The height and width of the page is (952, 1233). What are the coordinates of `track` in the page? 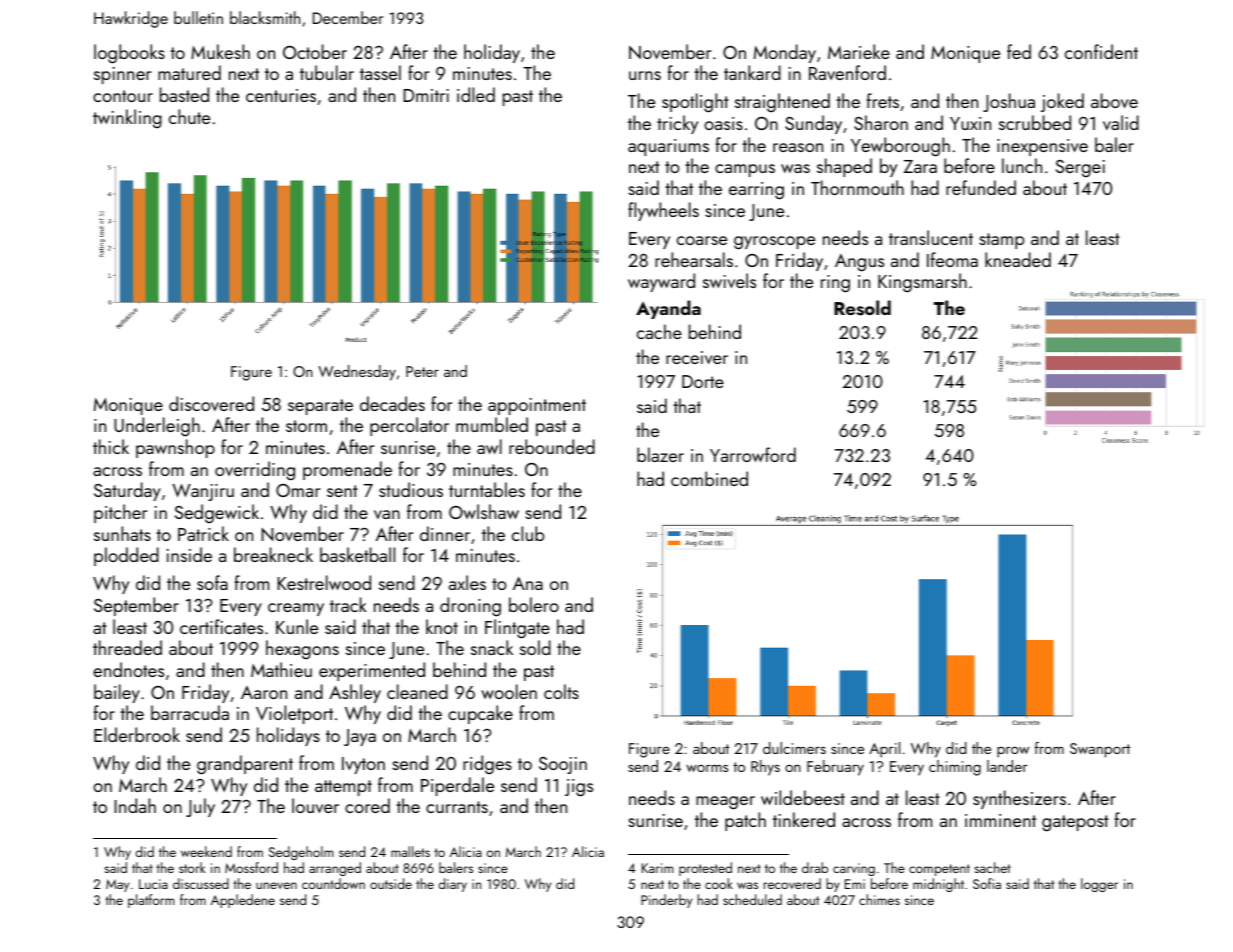 It's located at (348, 604).
